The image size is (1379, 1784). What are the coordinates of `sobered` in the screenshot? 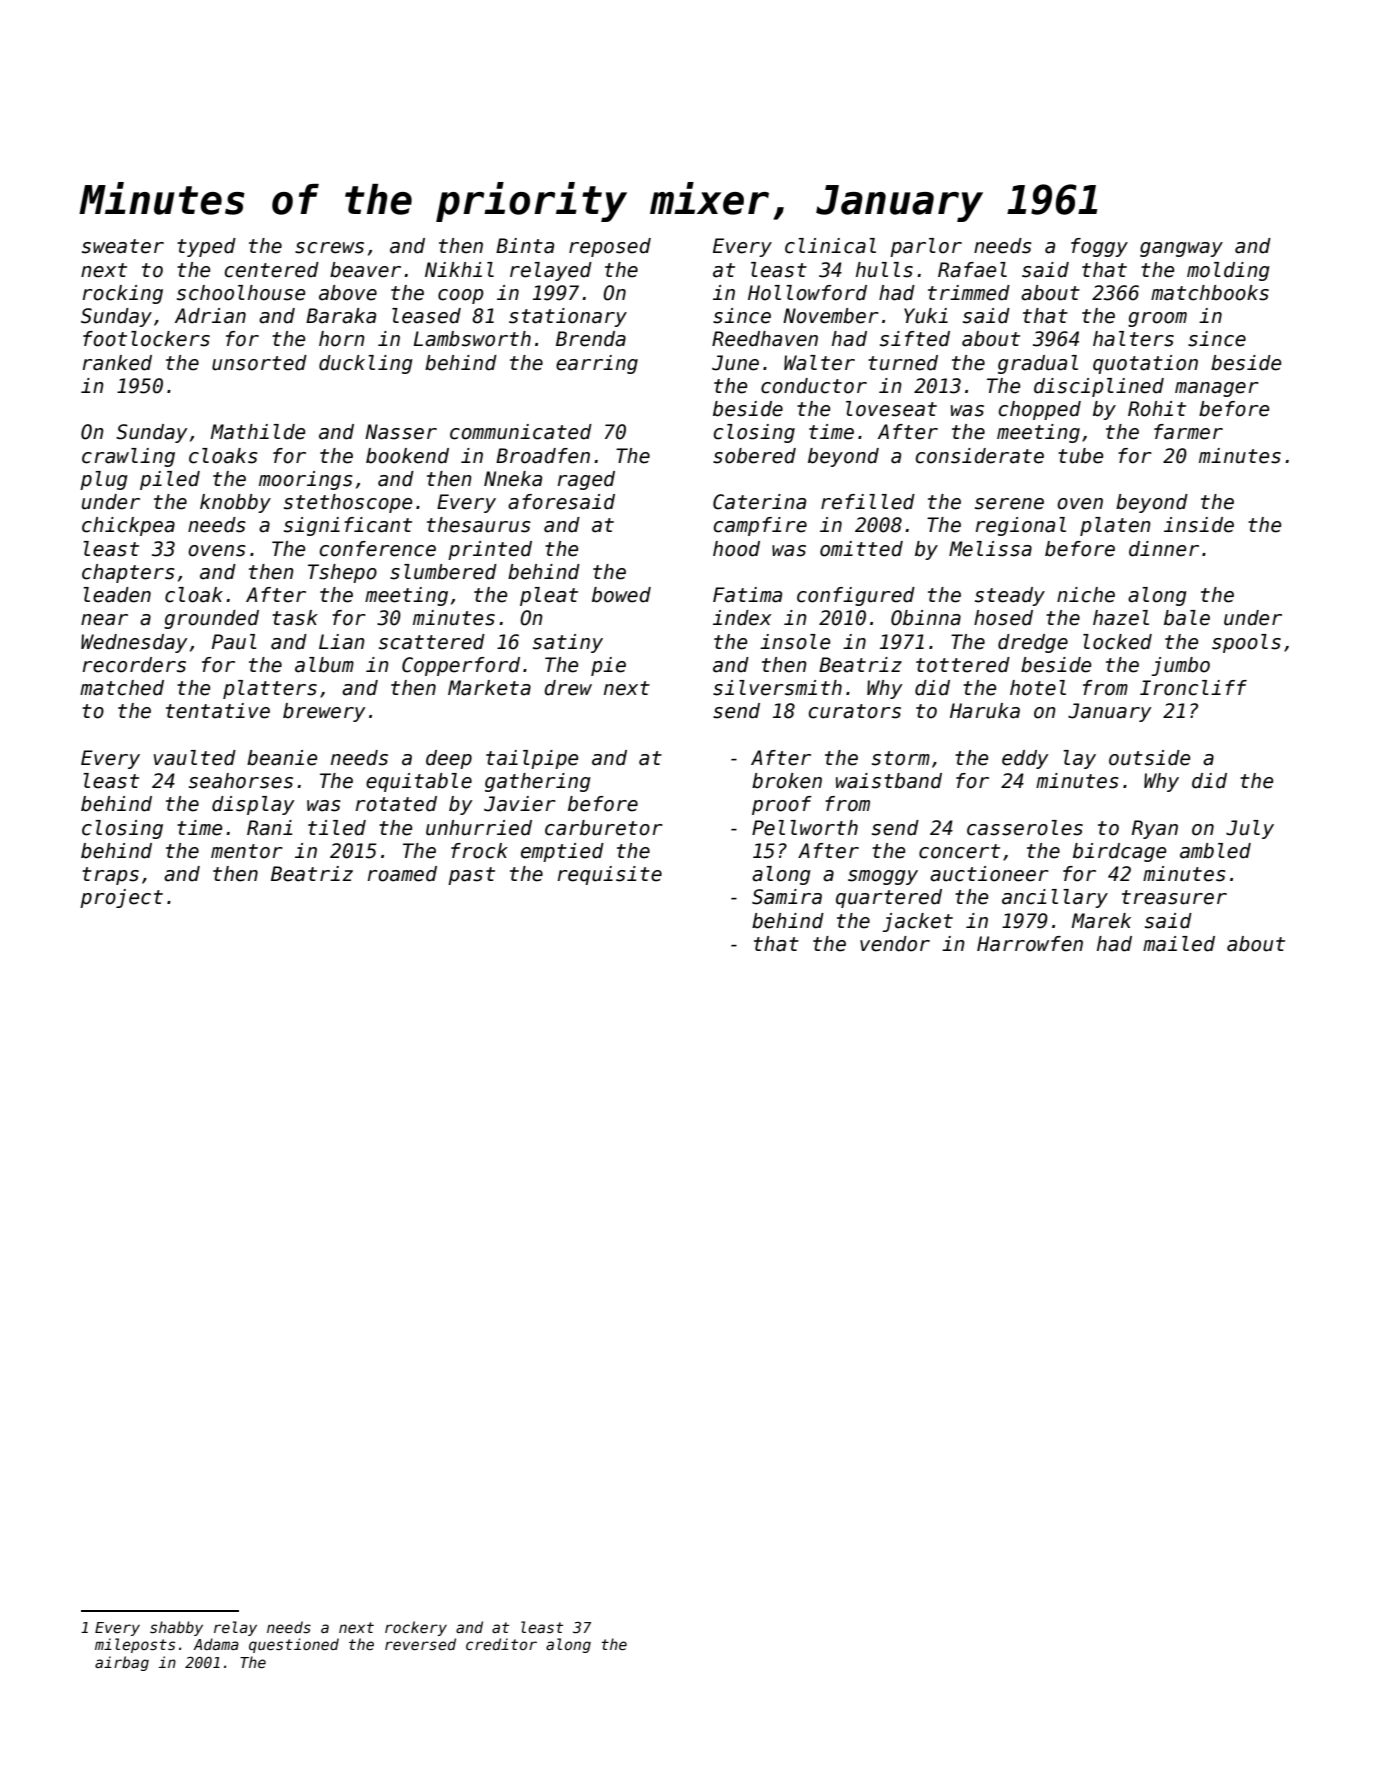 It's located at (754, 456).
